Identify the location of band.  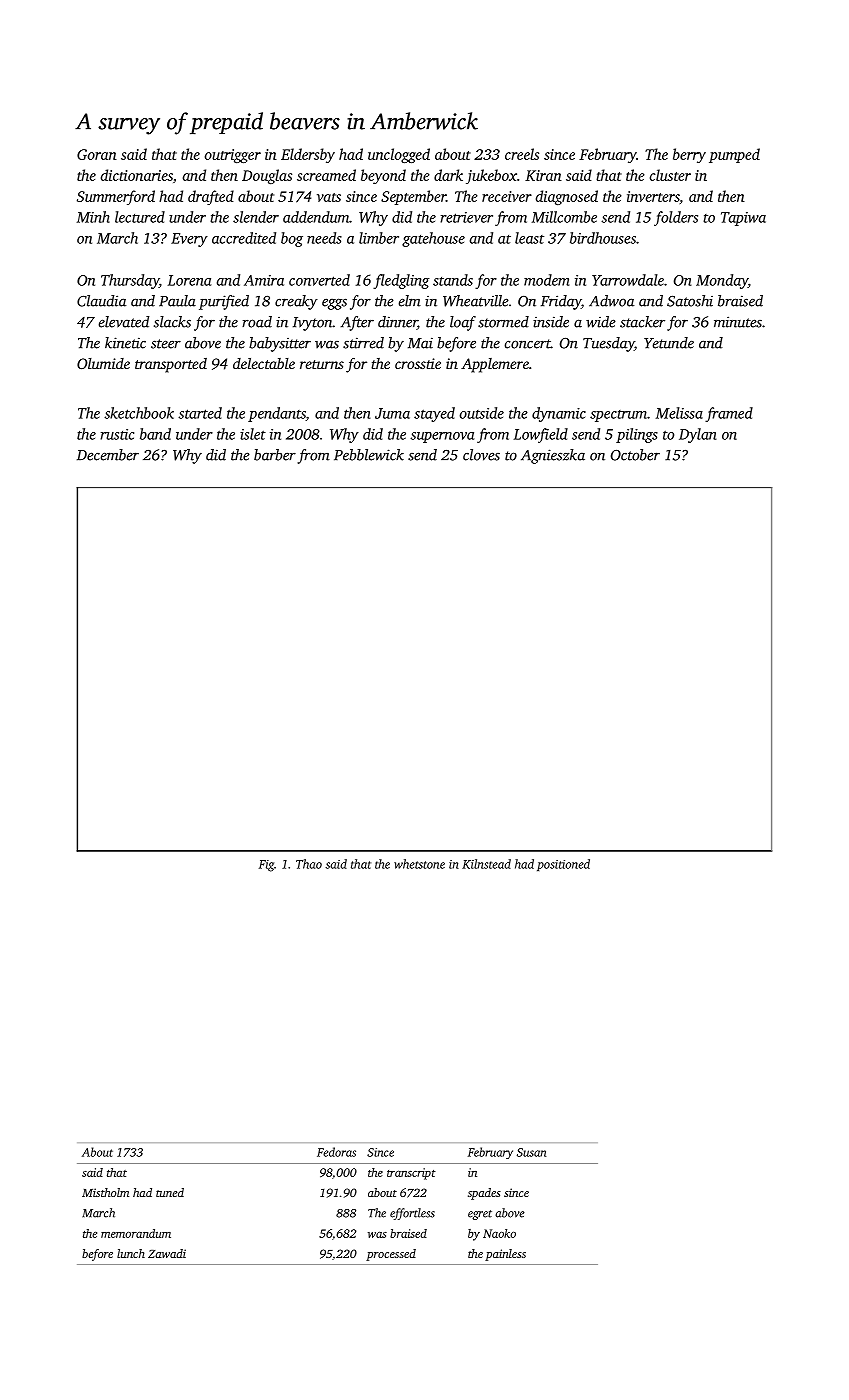
(155, 434).
